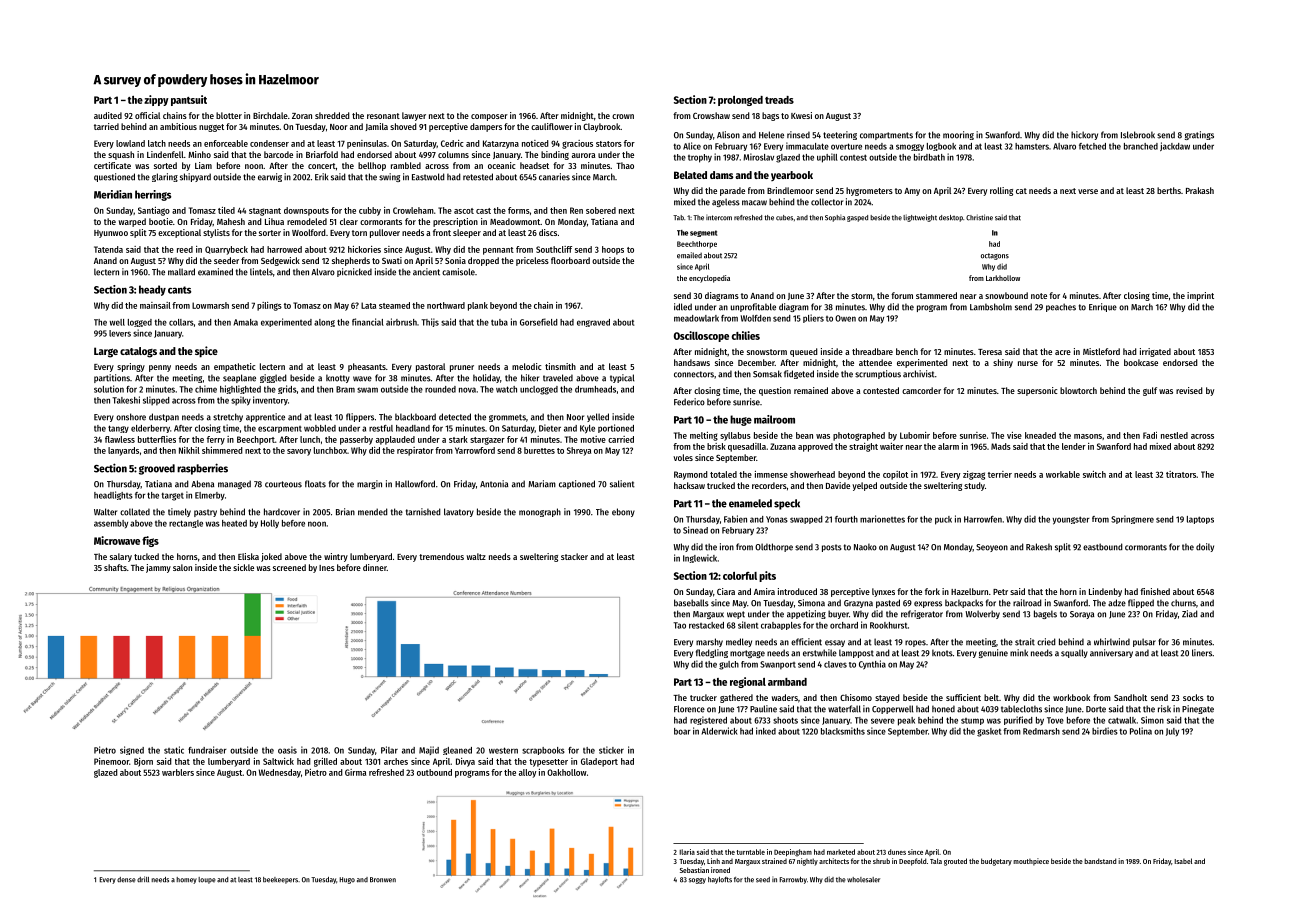  What do you see at coordinates (1045, 614) in the page?
I see `bagels` at bounding box center [1045, 614].
